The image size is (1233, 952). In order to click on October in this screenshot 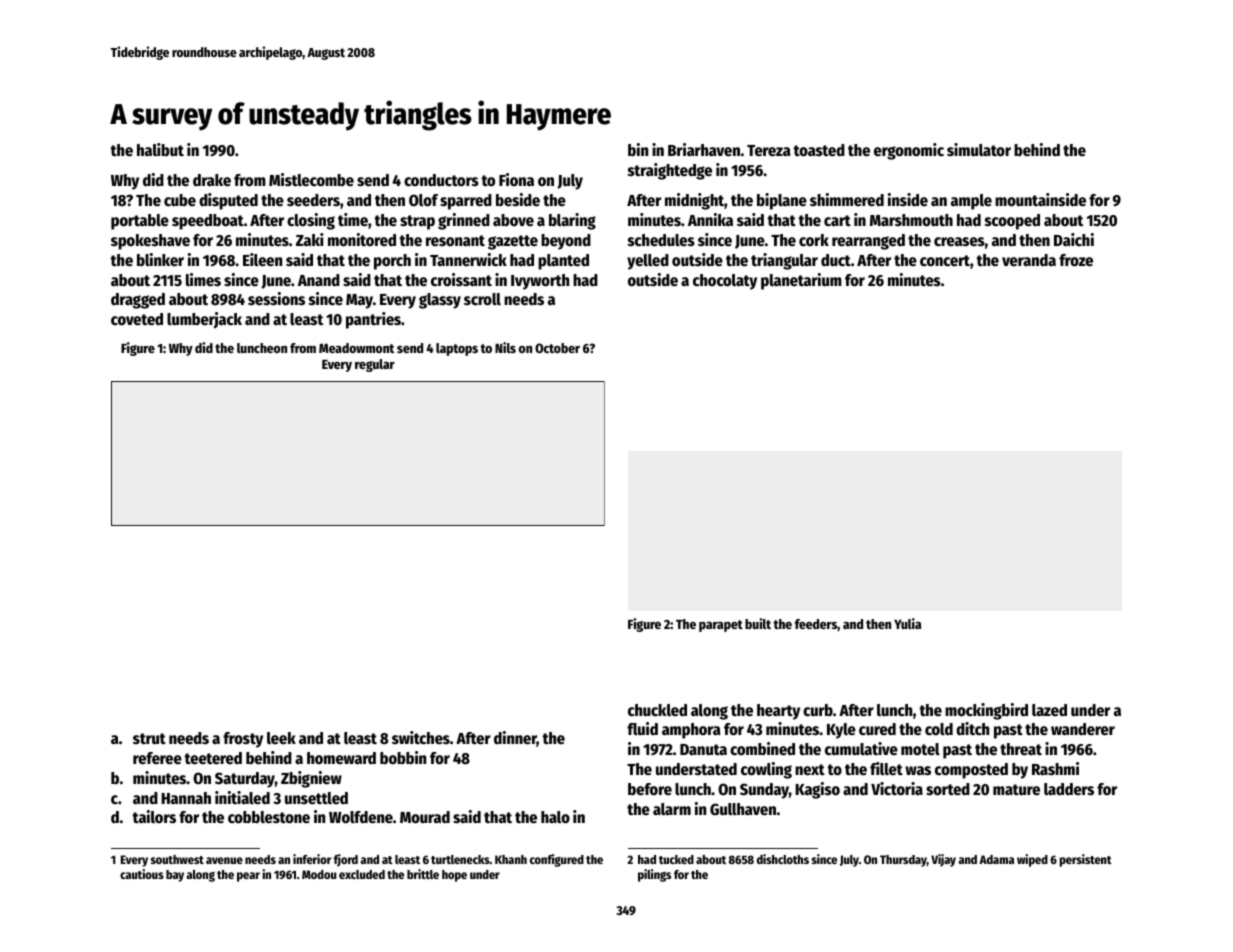, I will do `click(557, 348)`.
